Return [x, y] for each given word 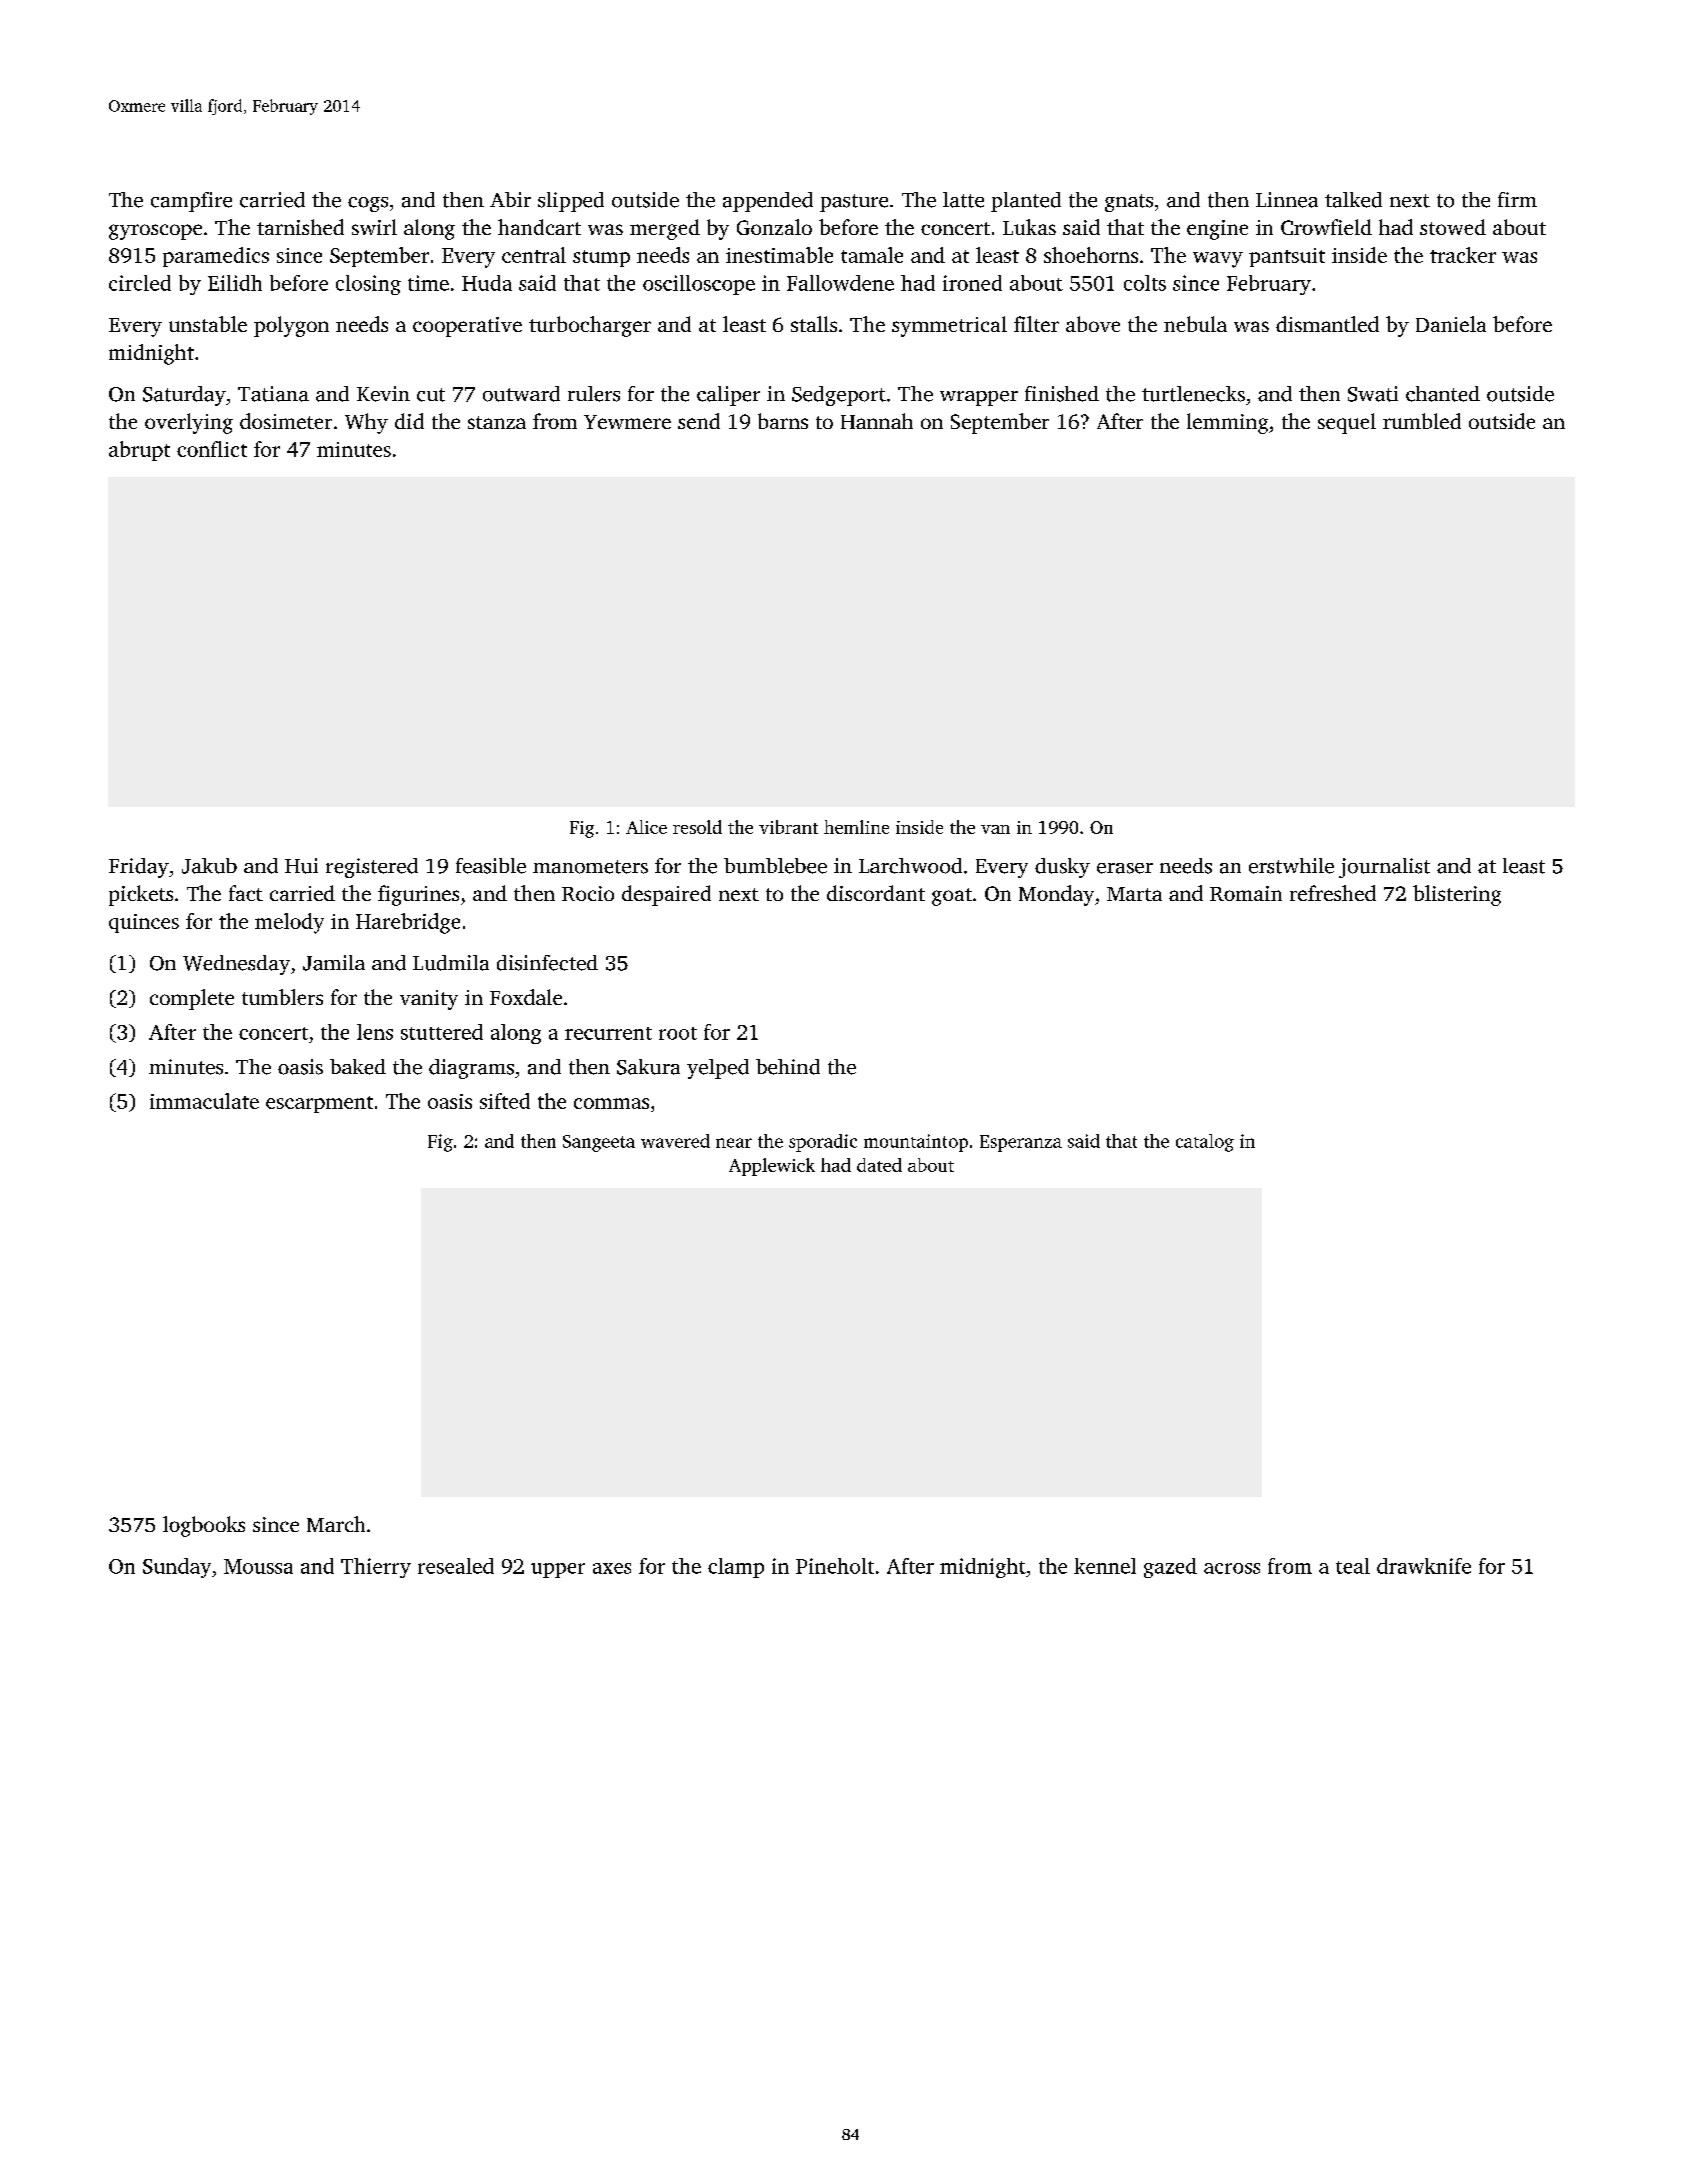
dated [879, 1165]
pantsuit [1287, 257]
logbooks [204, 1526]
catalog [1205, 1143]
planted [1026, 202]
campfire [191, 202]
